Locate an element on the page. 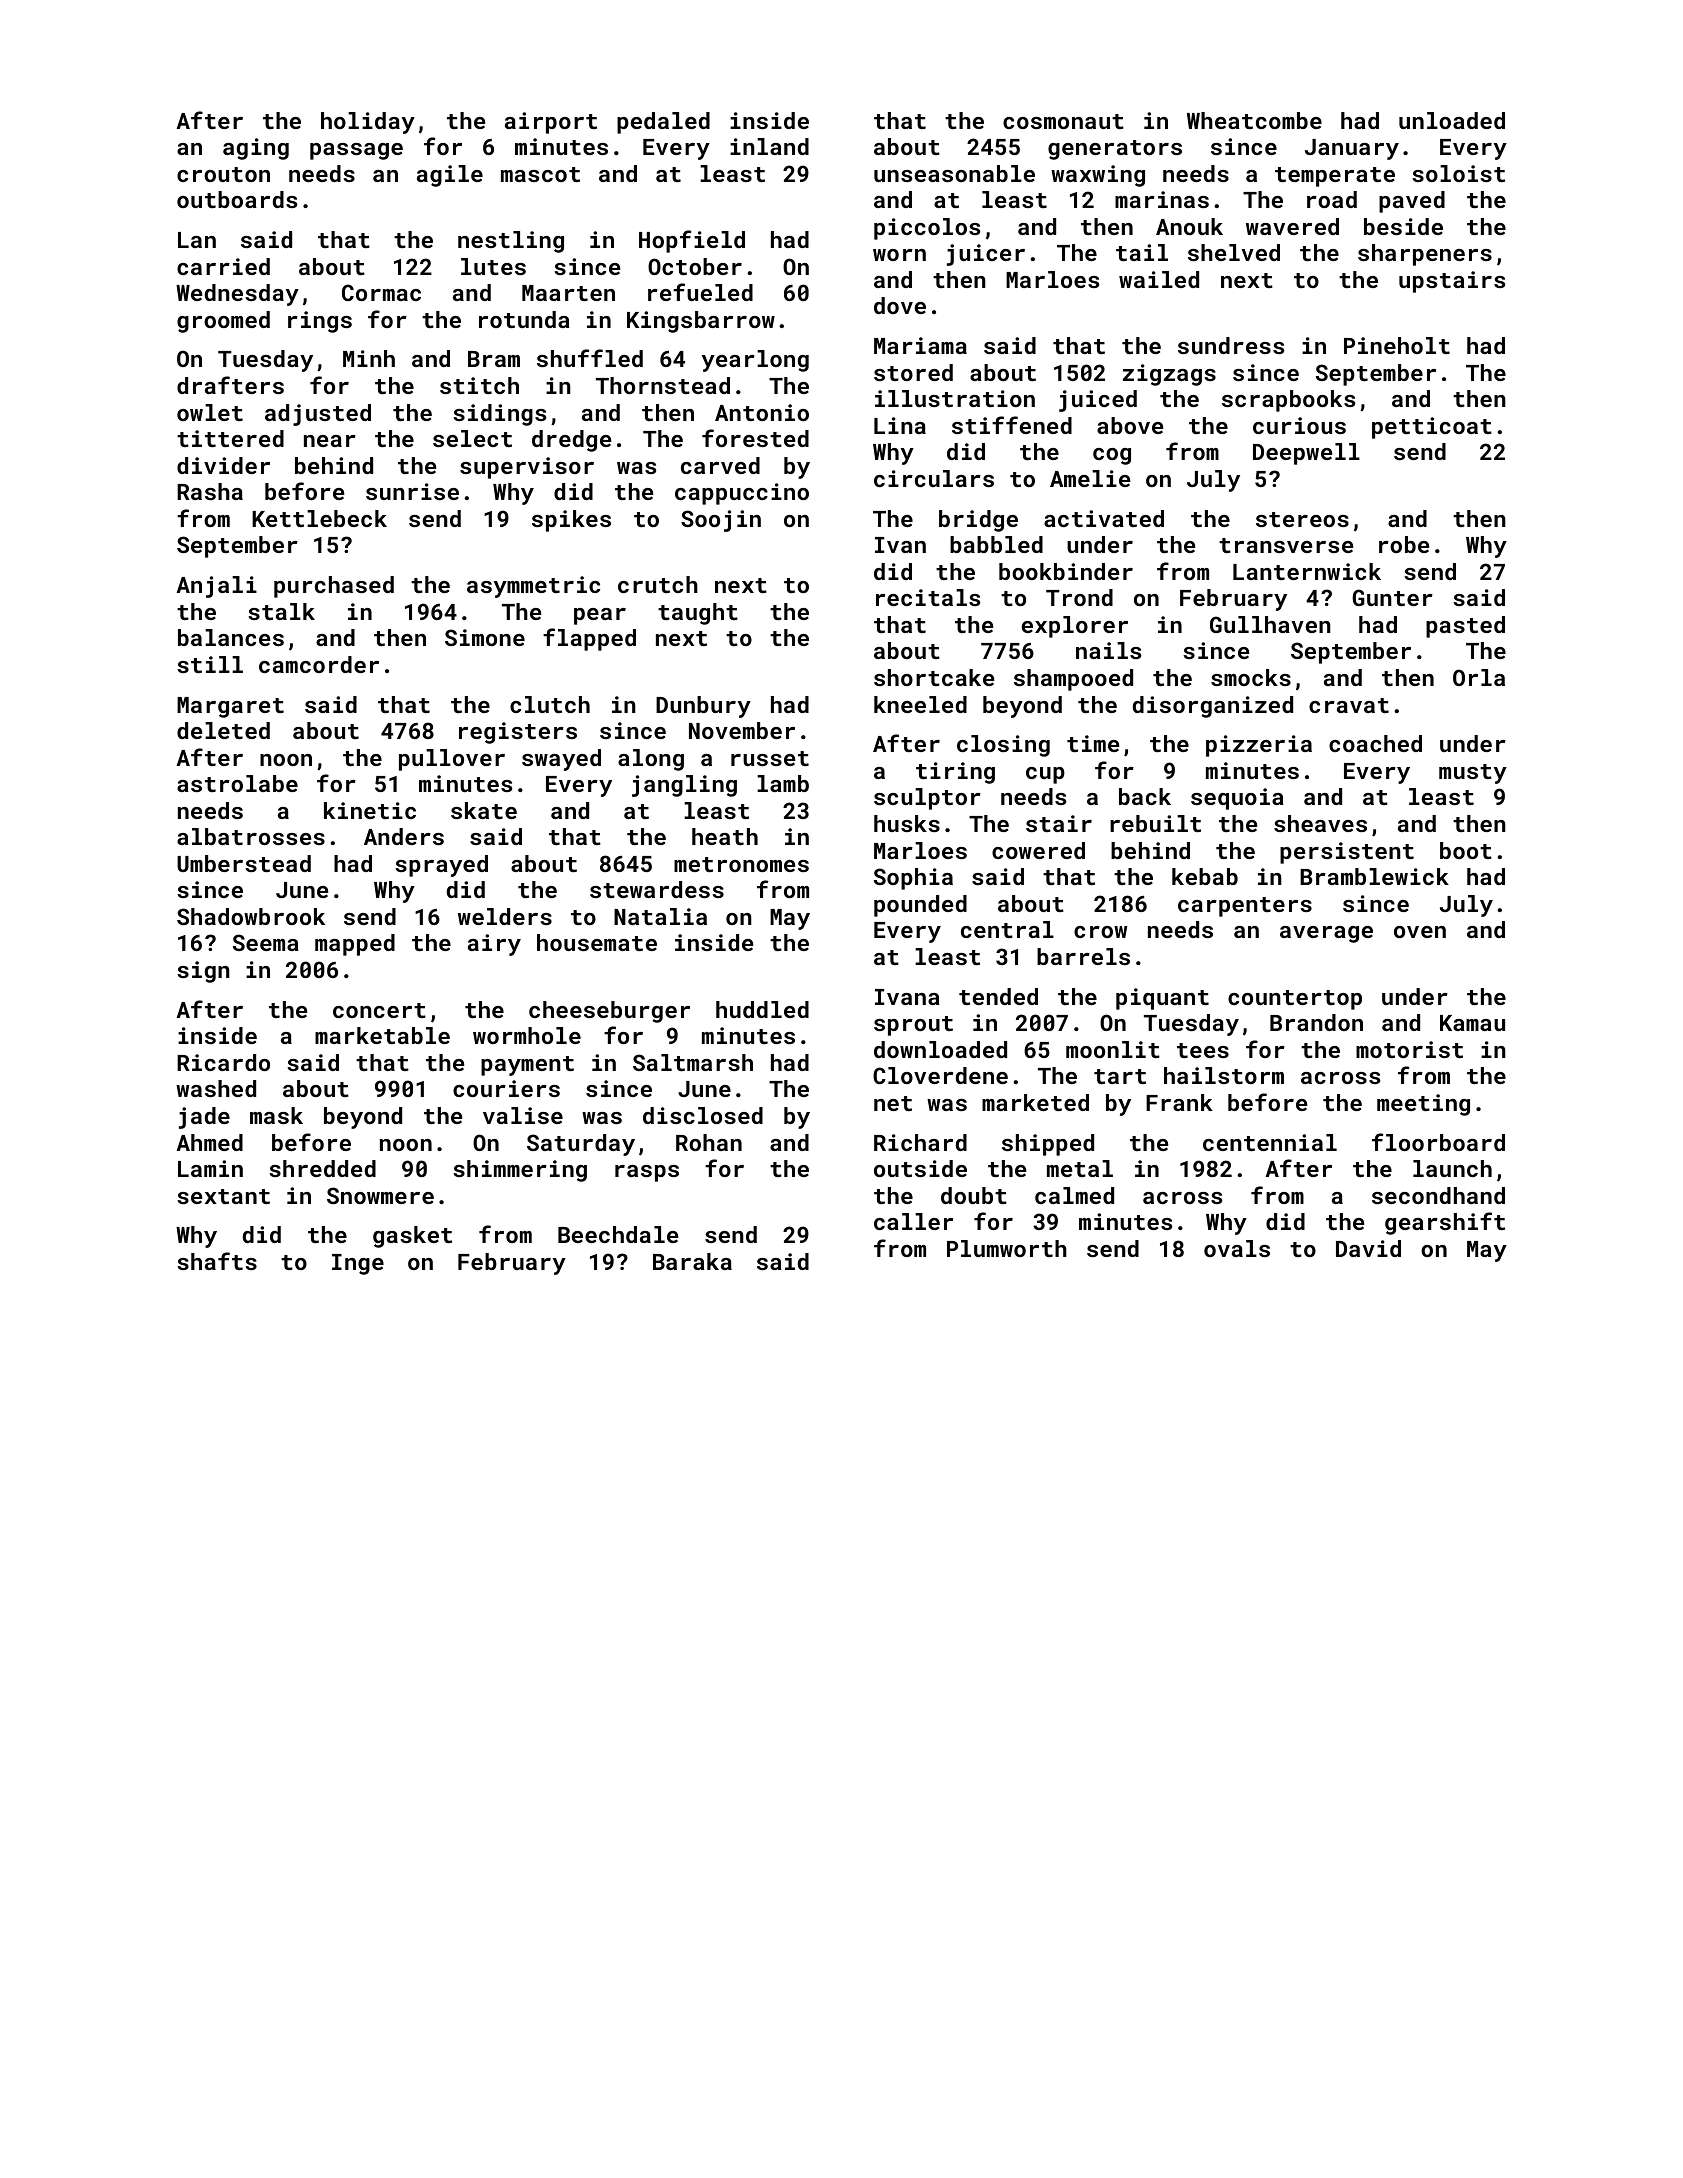  airport is located at coordinates (551, 123).
